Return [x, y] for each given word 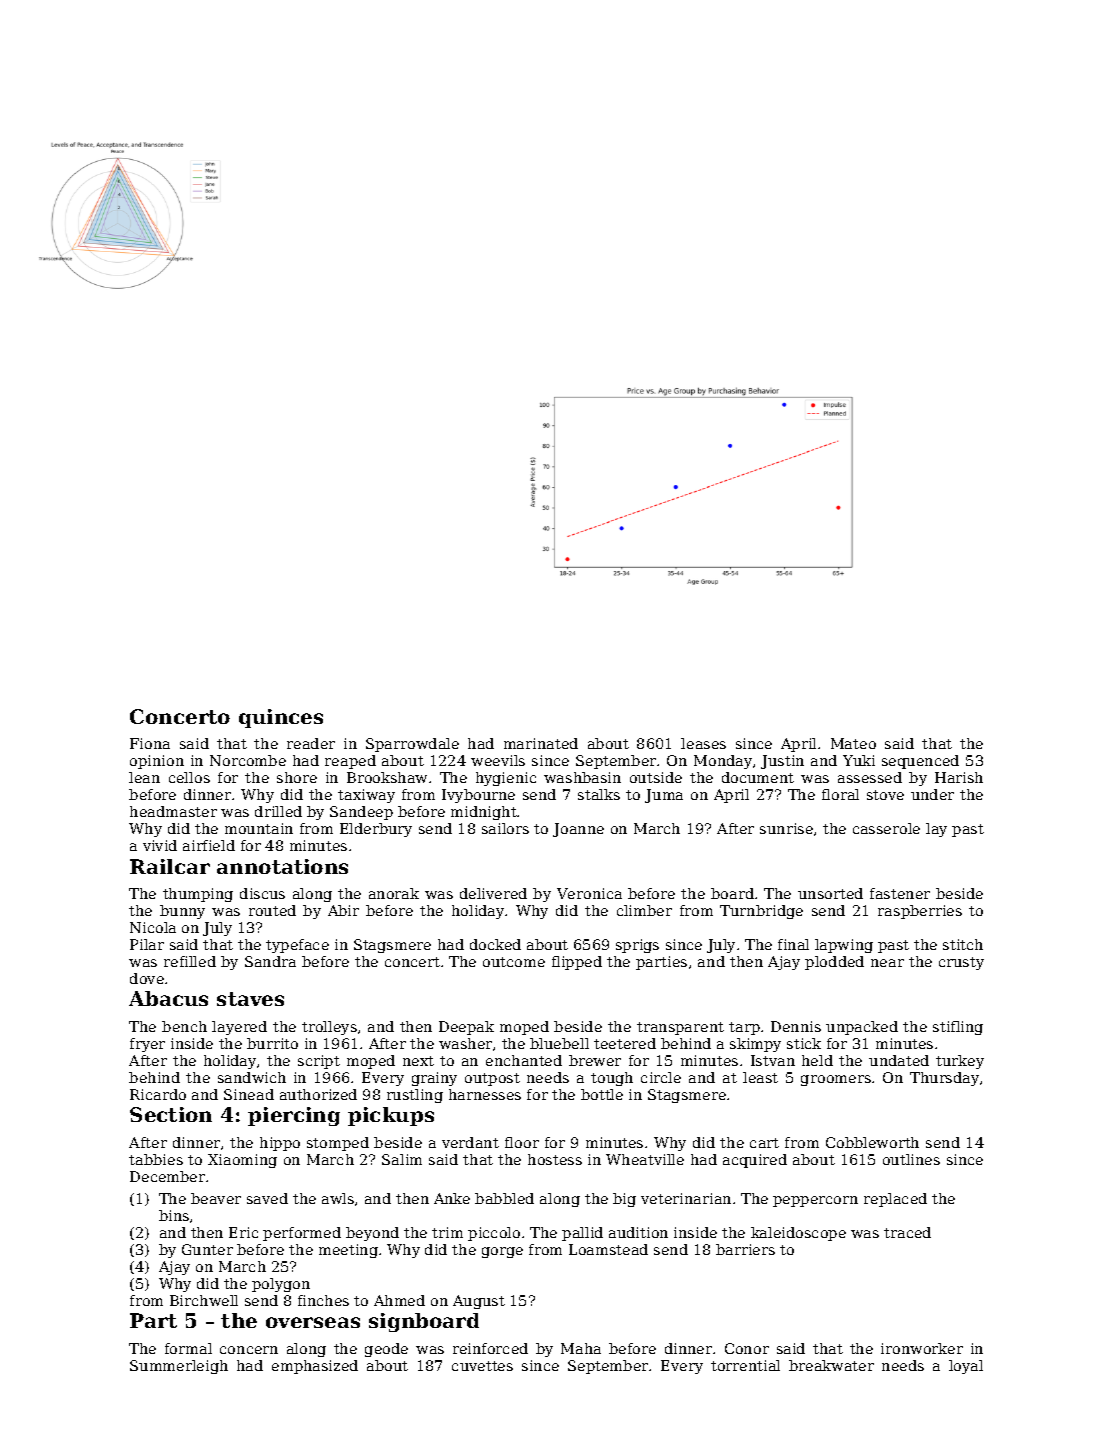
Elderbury [376, 830]
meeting [348, 1251]
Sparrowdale [412, 745]
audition [638, 1232]
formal [188, 1348]
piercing [294, 1116]
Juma [664, 796]
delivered [493, 893]
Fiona [150, 743]
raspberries [920, 912]
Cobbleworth [872, 1142]
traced [907, 1232]
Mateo [853, 743]
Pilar [147, 944]
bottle [602, 1094]
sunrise [786, 828]
